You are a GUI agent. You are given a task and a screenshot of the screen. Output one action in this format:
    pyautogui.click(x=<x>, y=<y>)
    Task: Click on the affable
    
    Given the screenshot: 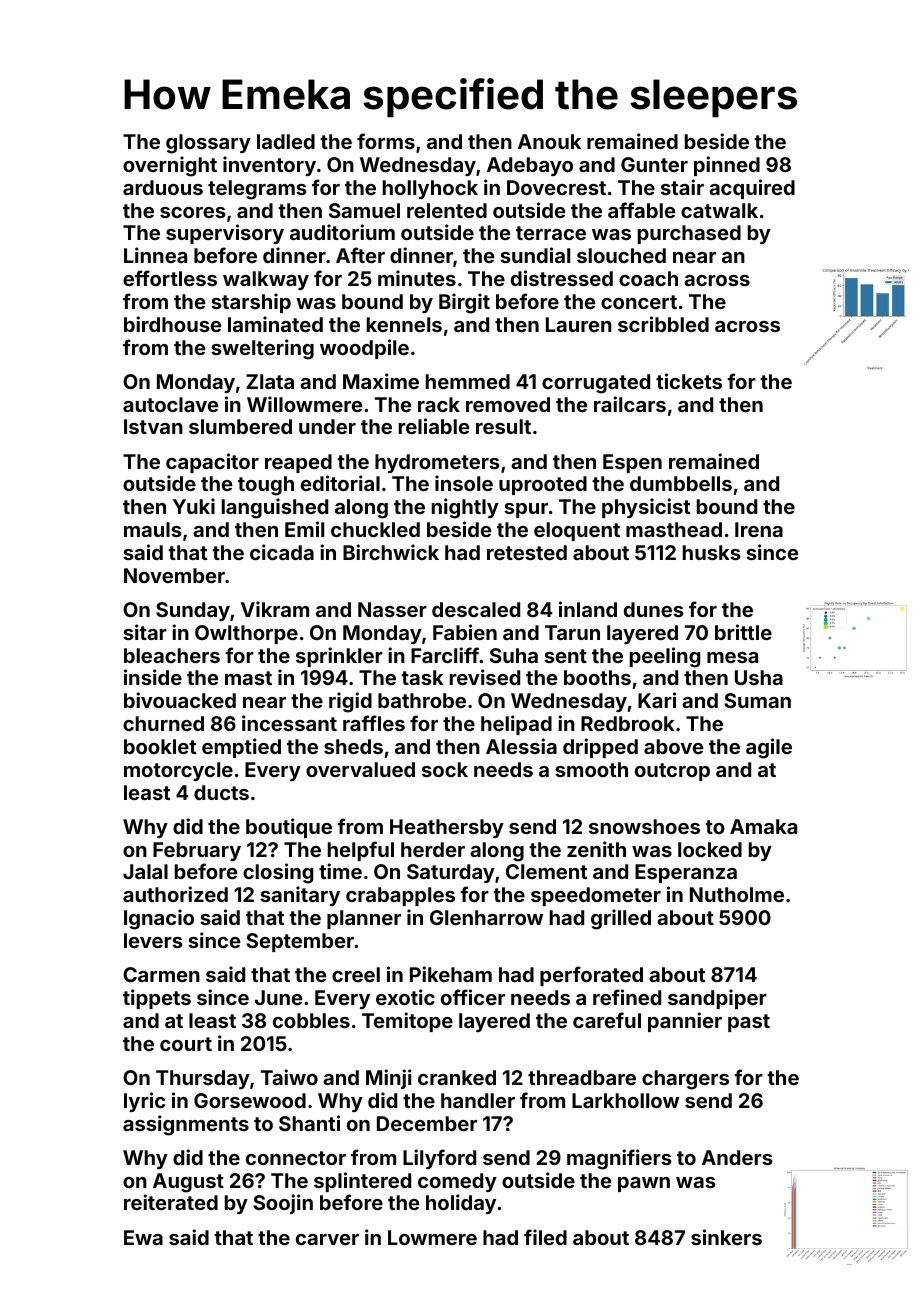 What is the action you would take?
    pyautogui.click(x=641, y=210)
